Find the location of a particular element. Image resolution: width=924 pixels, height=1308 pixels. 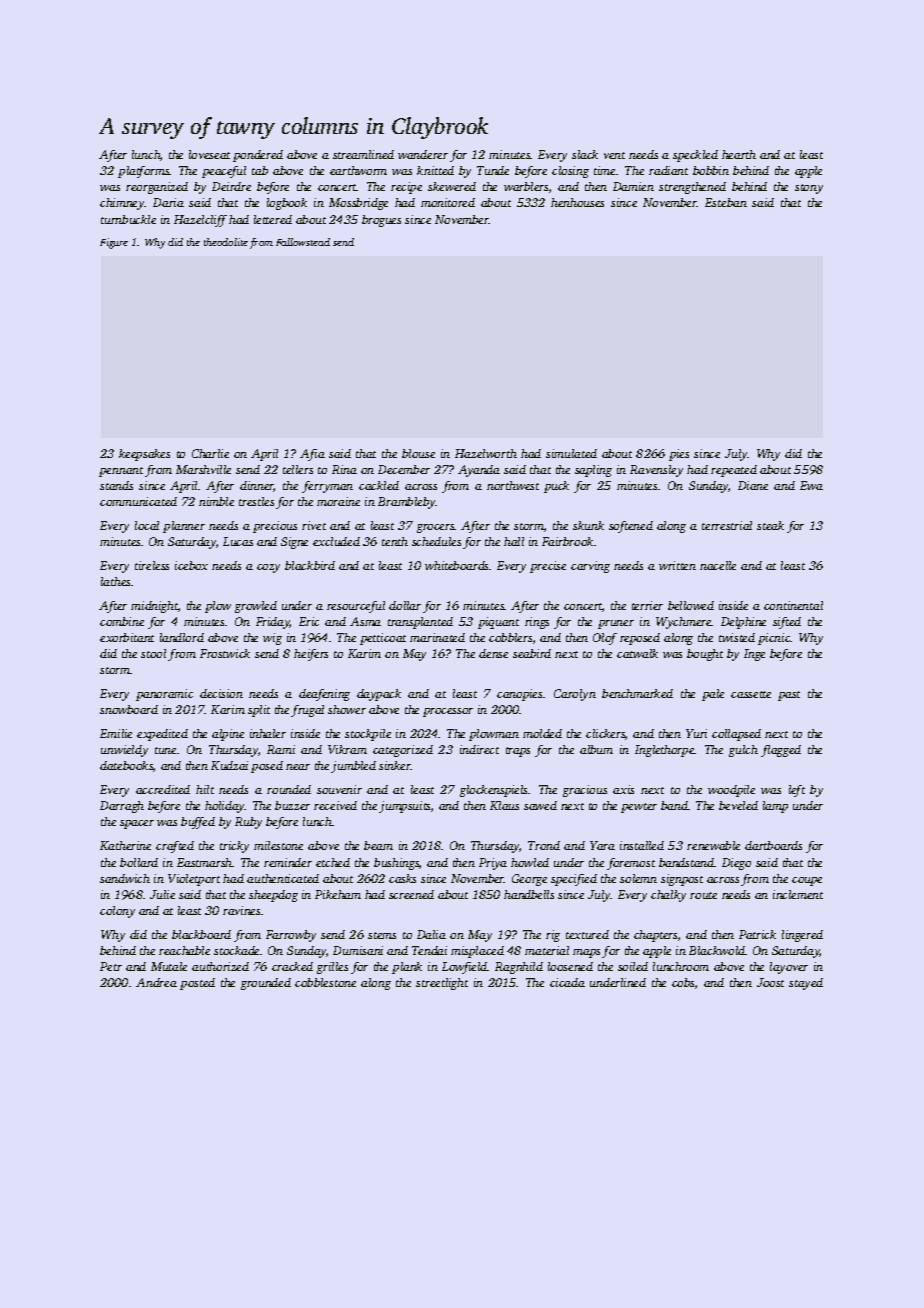

streamlined is located at coordinates (363, 154).
